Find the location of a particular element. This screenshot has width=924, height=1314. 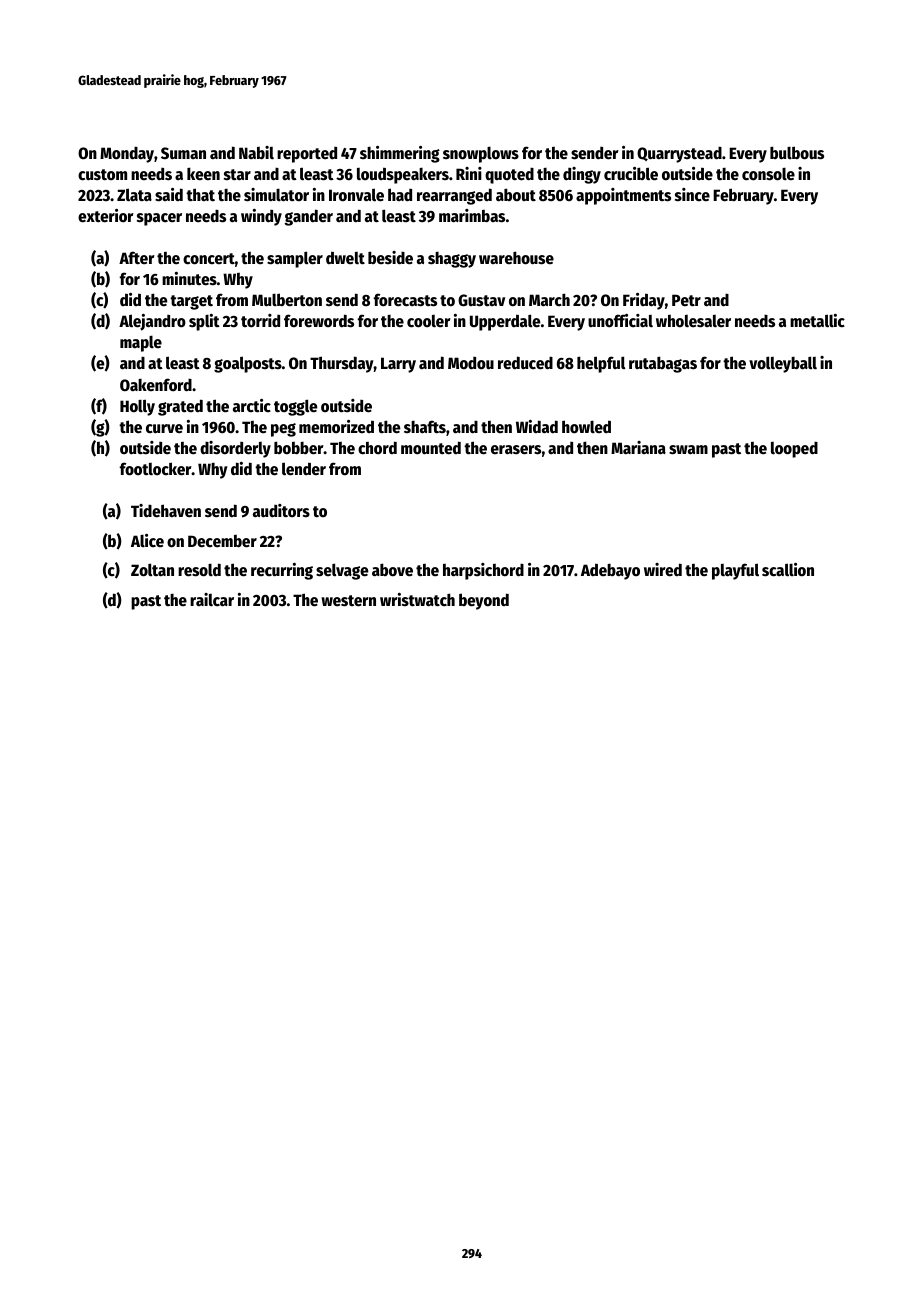

volleyball is located at coordinates (783, 364).
